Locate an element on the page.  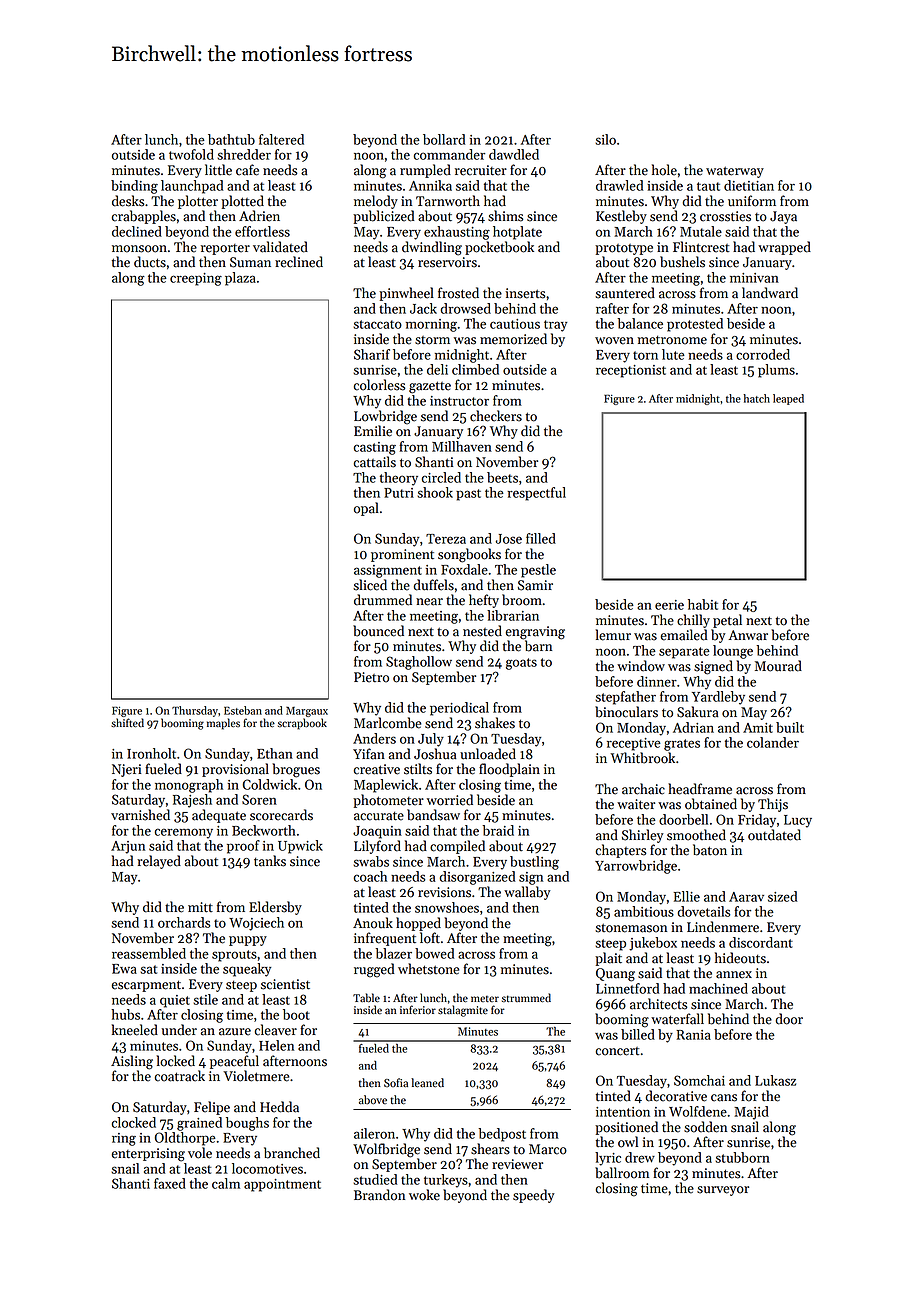
boughs is located at coordinates (247, 1124).
